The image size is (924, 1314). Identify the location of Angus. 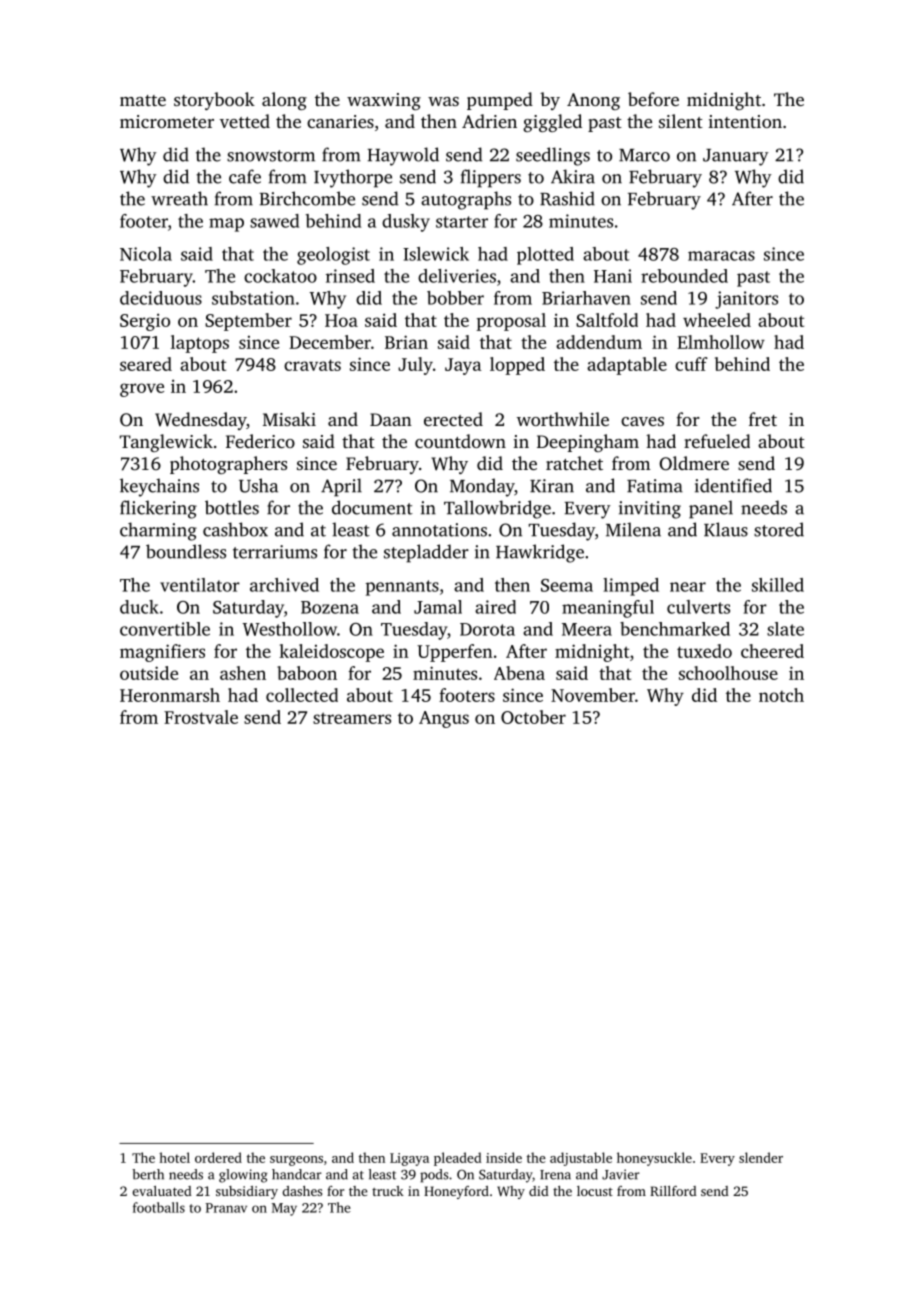
(444, 719).
